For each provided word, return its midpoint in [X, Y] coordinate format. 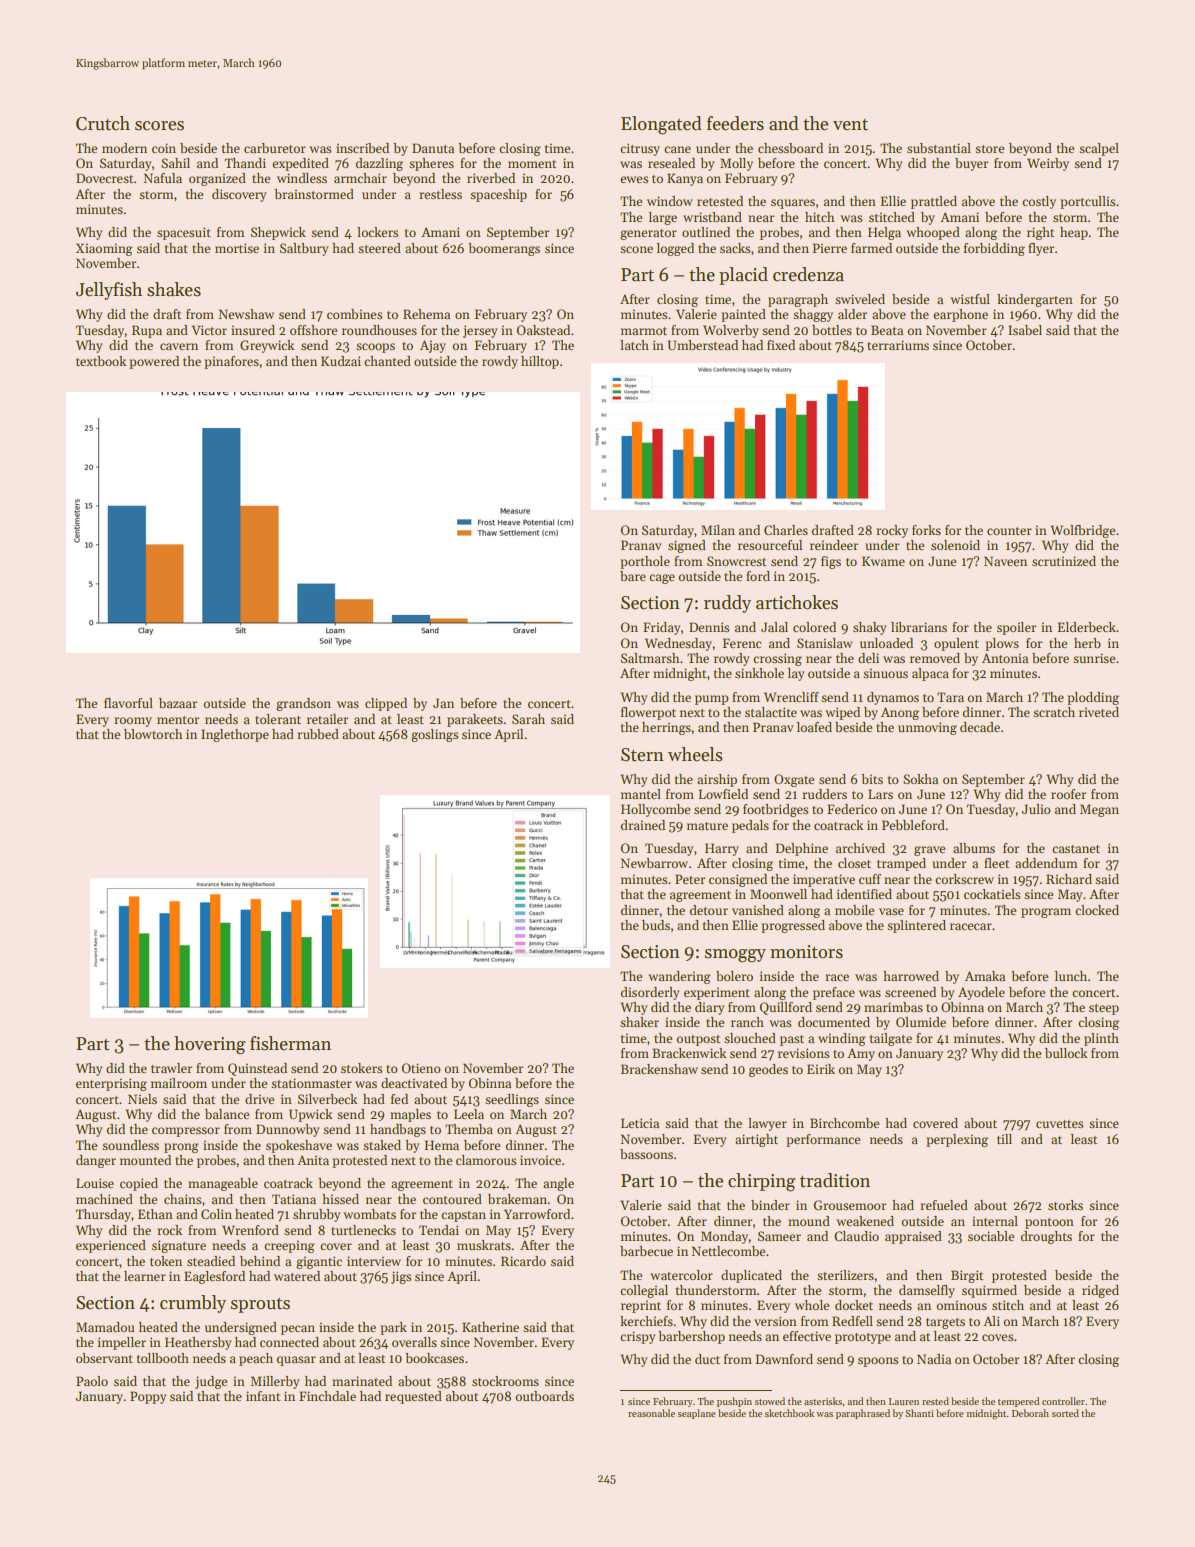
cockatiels [992, 894]
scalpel [1099, 149]
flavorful [128, 703]
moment [532, 164]
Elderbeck [1087, 627]
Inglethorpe [235, 735]
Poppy [148, 1397]
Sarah [528, 719]
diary [710, 1008]
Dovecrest [105, 178]
